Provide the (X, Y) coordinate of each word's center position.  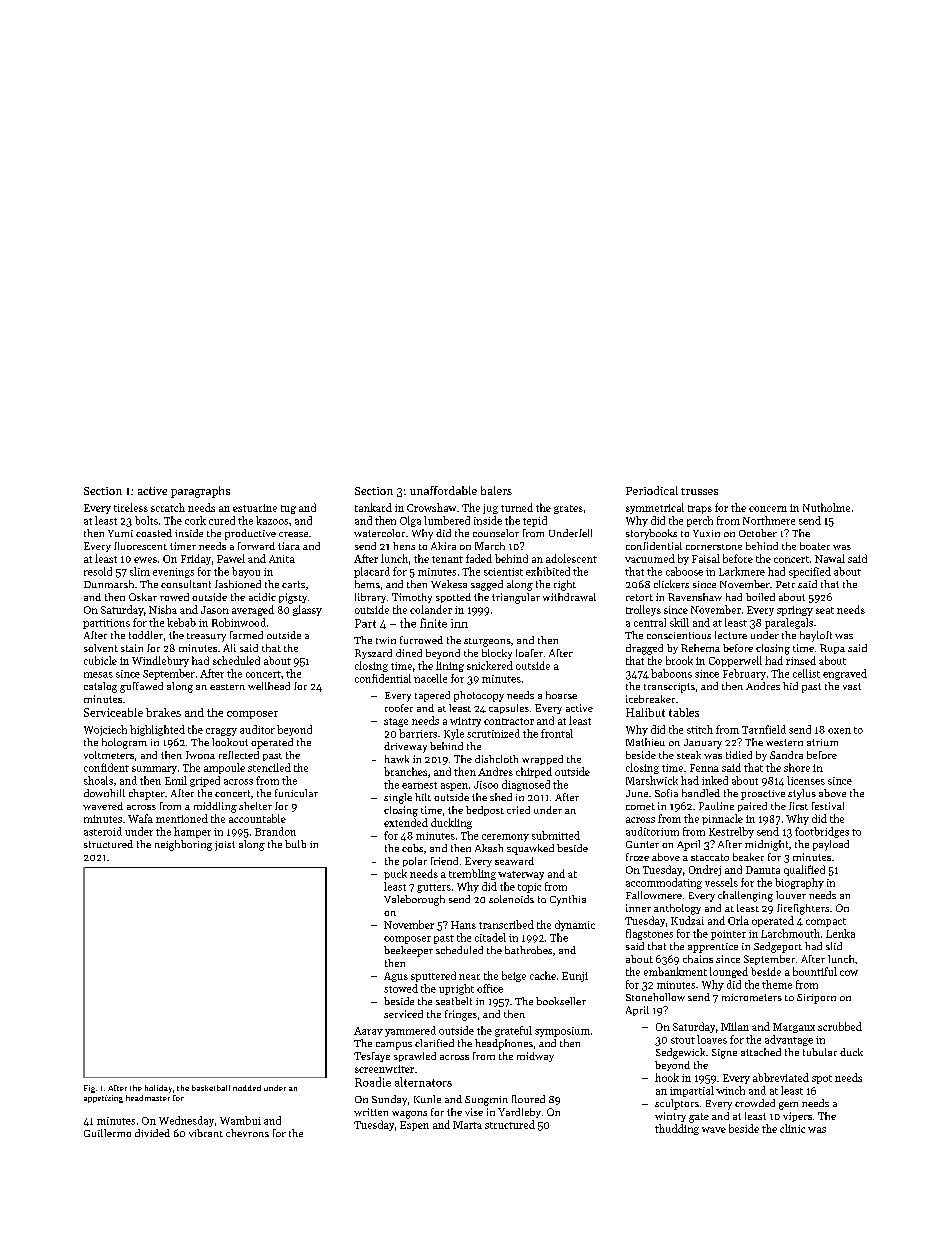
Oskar (143, 597)
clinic (792, 1128)
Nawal (830, 558)
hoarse (561, 695)
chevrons (247, 1133)
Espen (414, 1126)
